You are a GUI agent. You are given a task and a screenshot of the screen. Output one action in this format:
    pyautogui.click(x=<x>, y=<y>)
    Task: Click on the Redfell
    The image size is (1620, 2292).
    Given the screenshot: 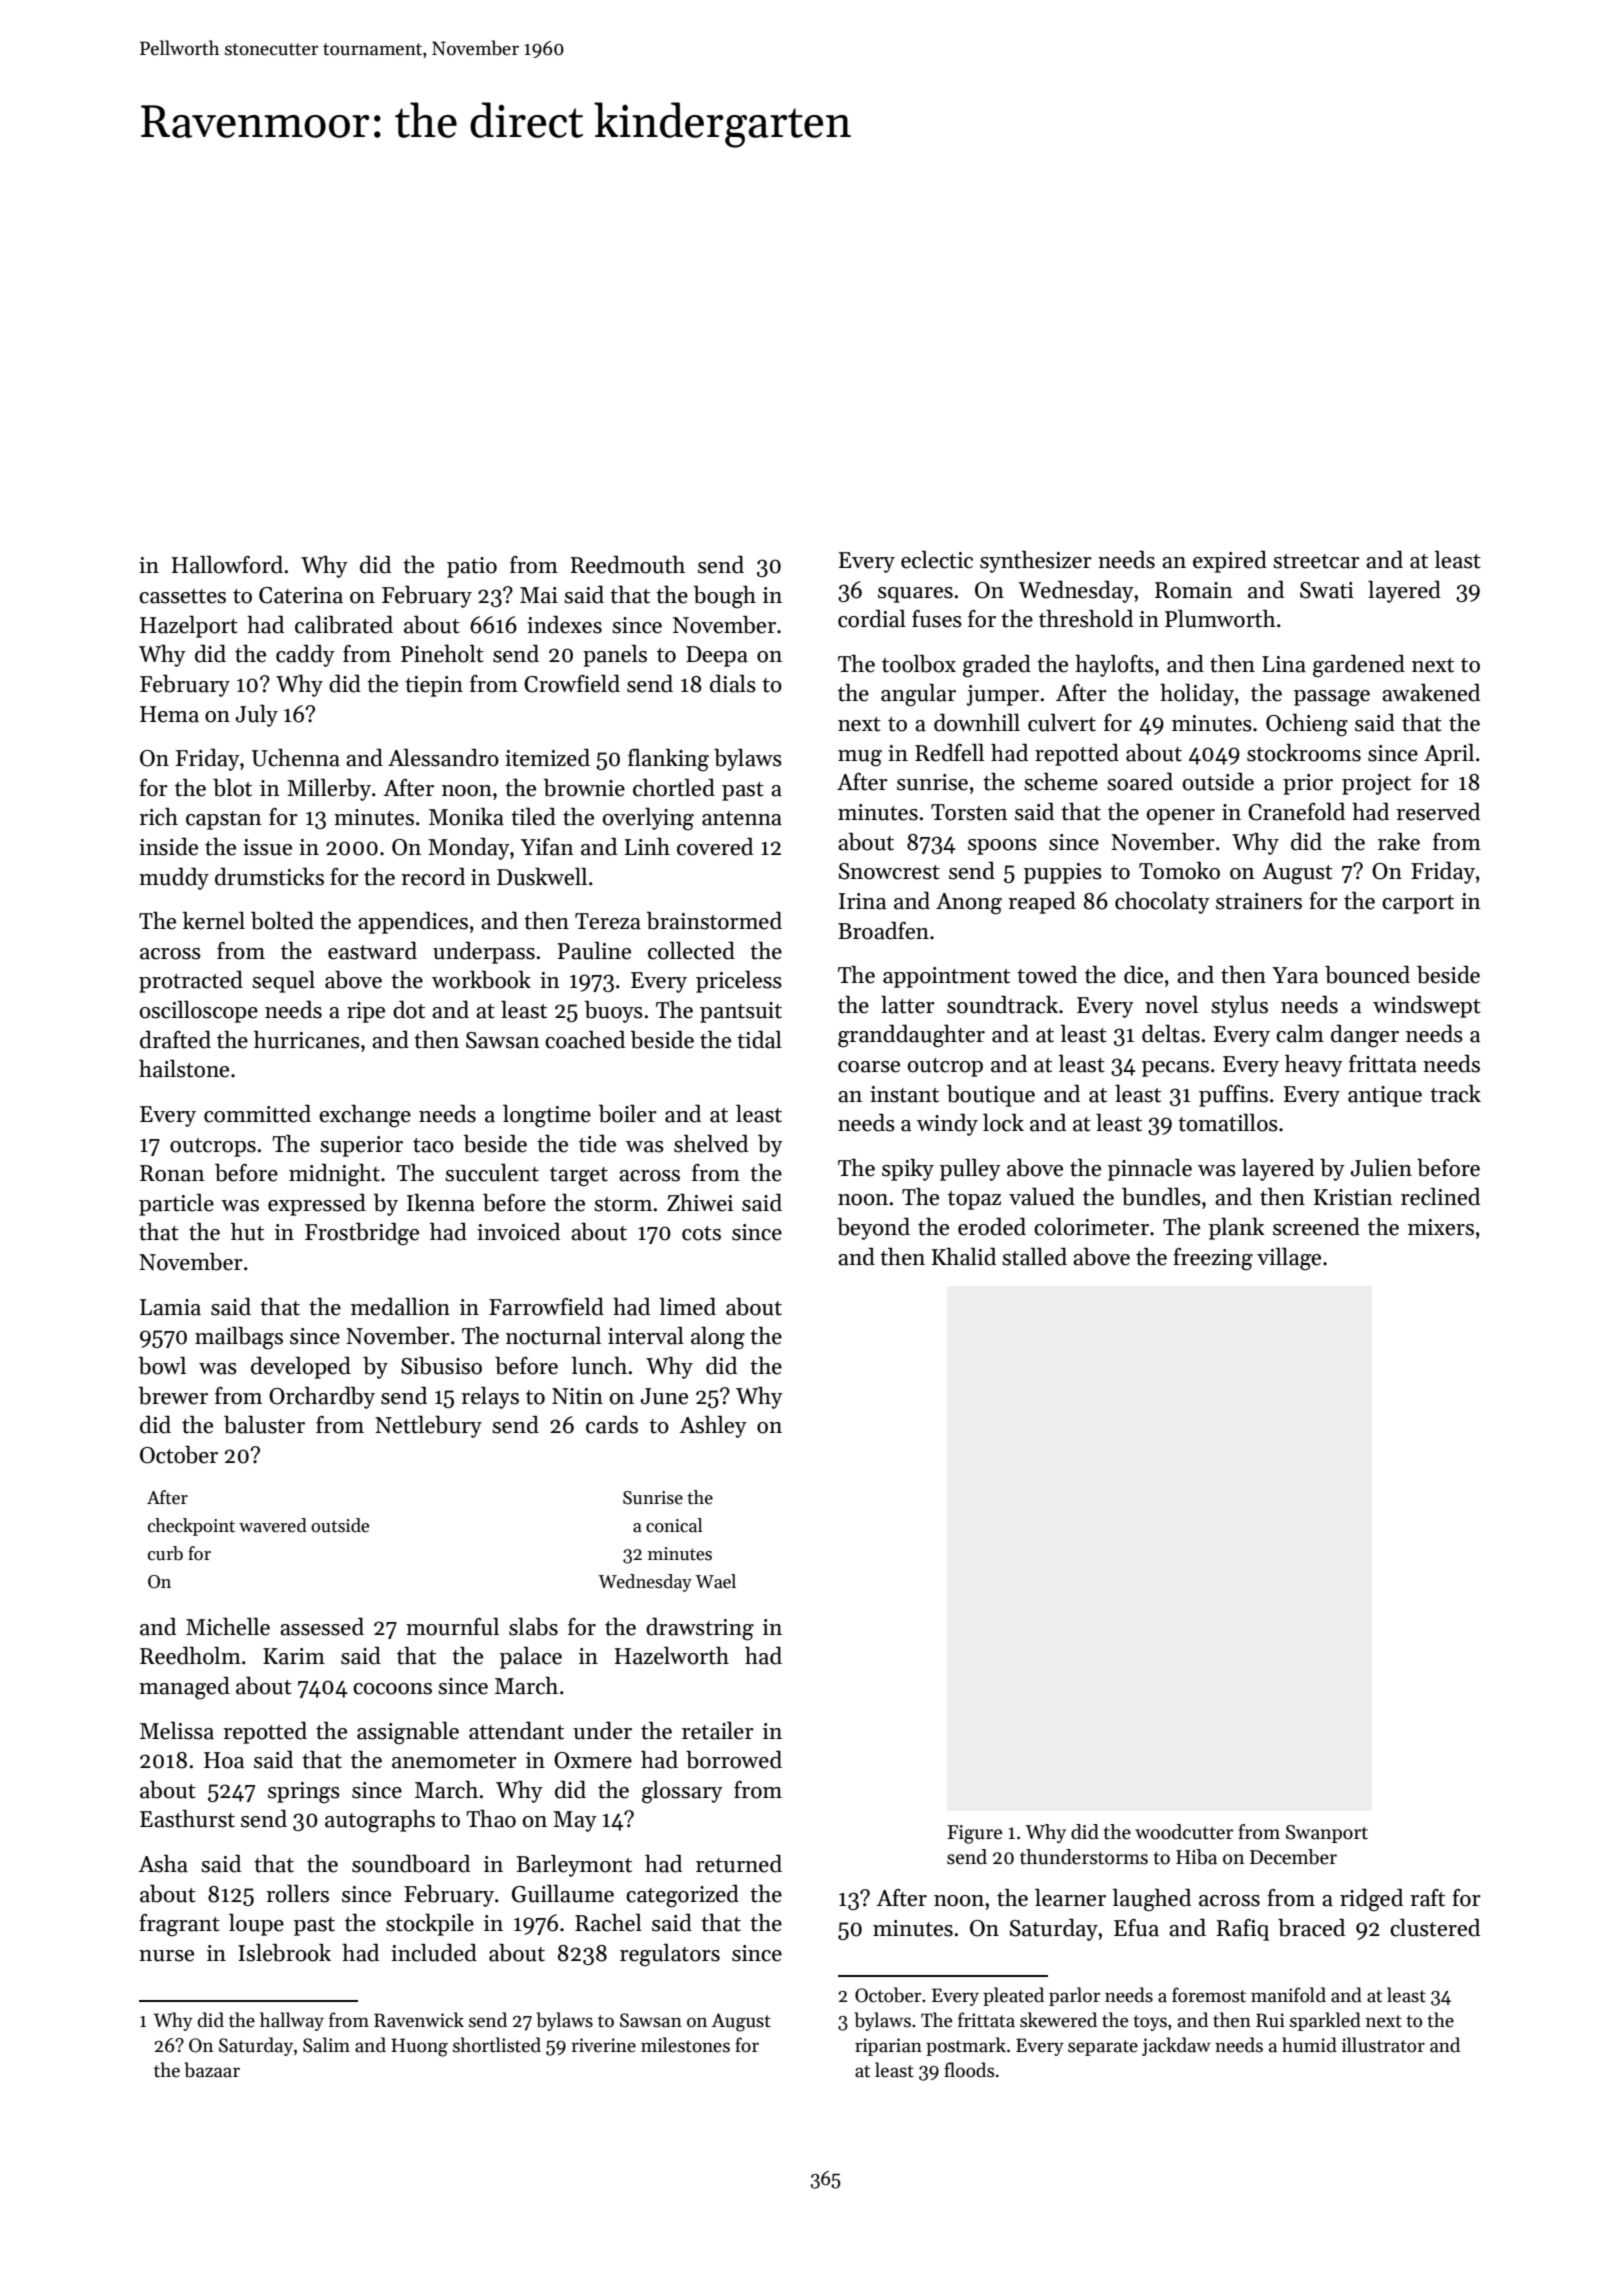 What is the action you would take?
    pyautogui.click(x=949, y=753)
